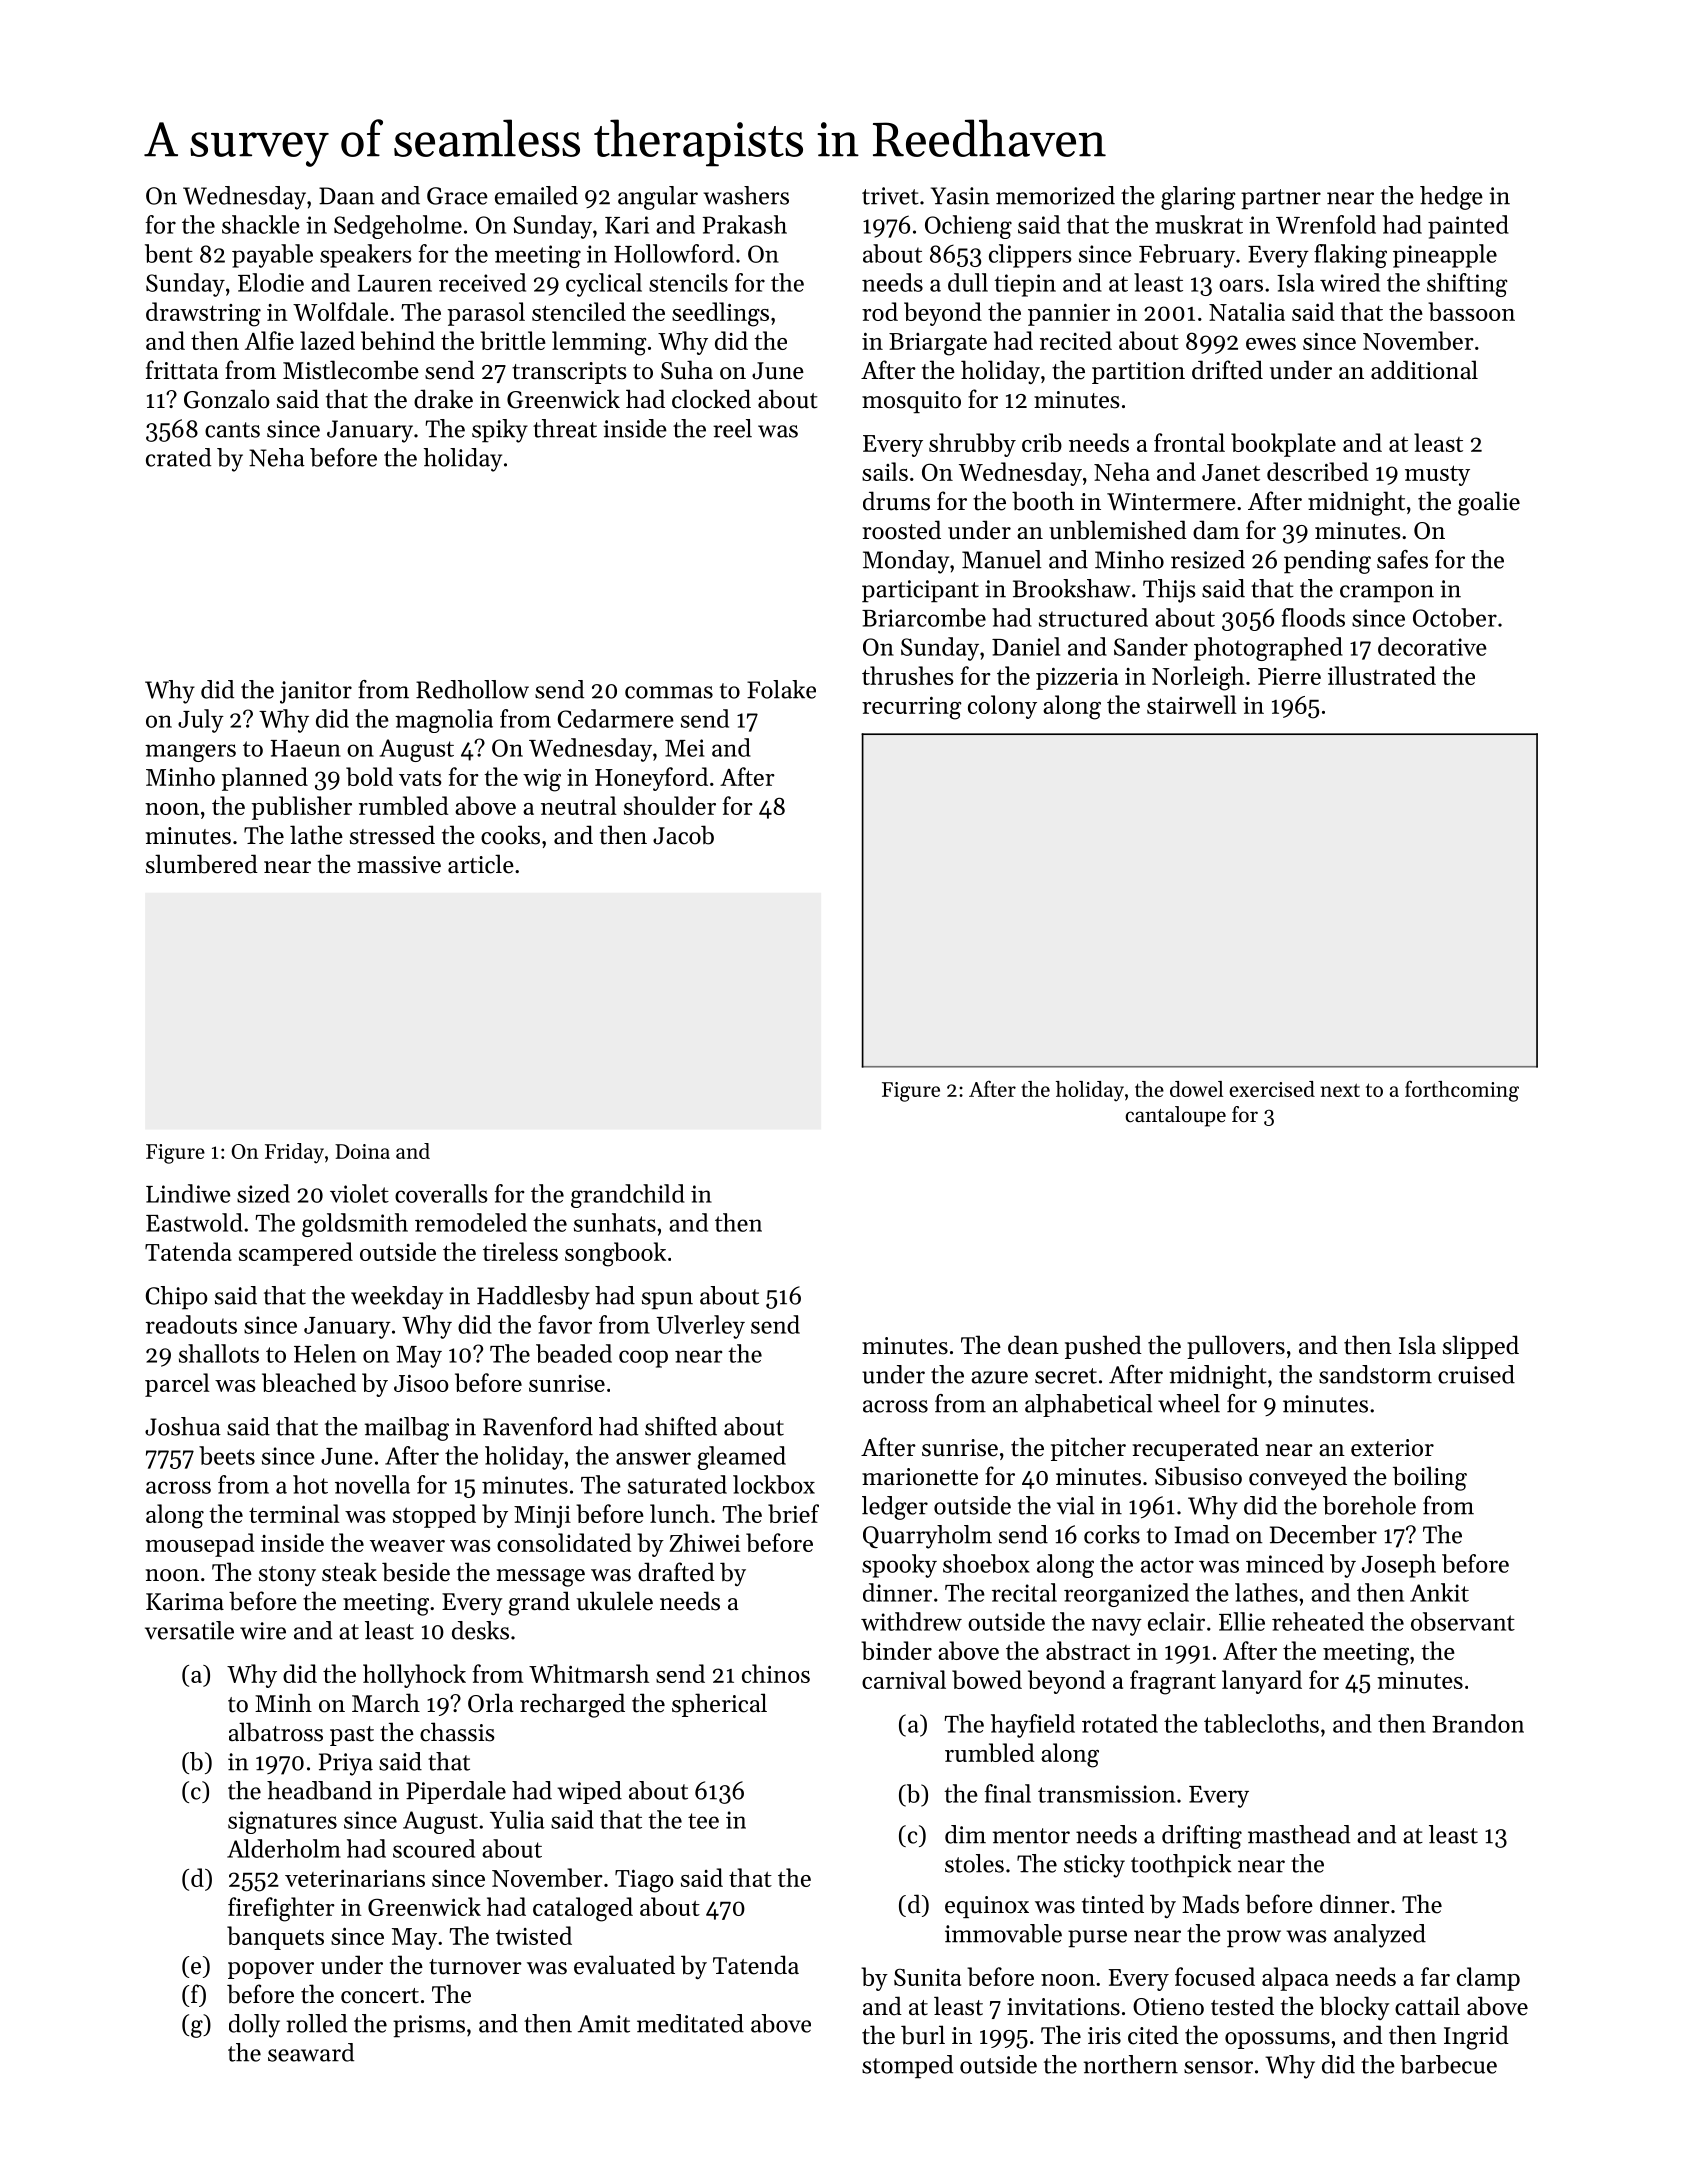 The height and width of the image is (2178, 1683). I want to click on seaward, so click(311, 2052).
